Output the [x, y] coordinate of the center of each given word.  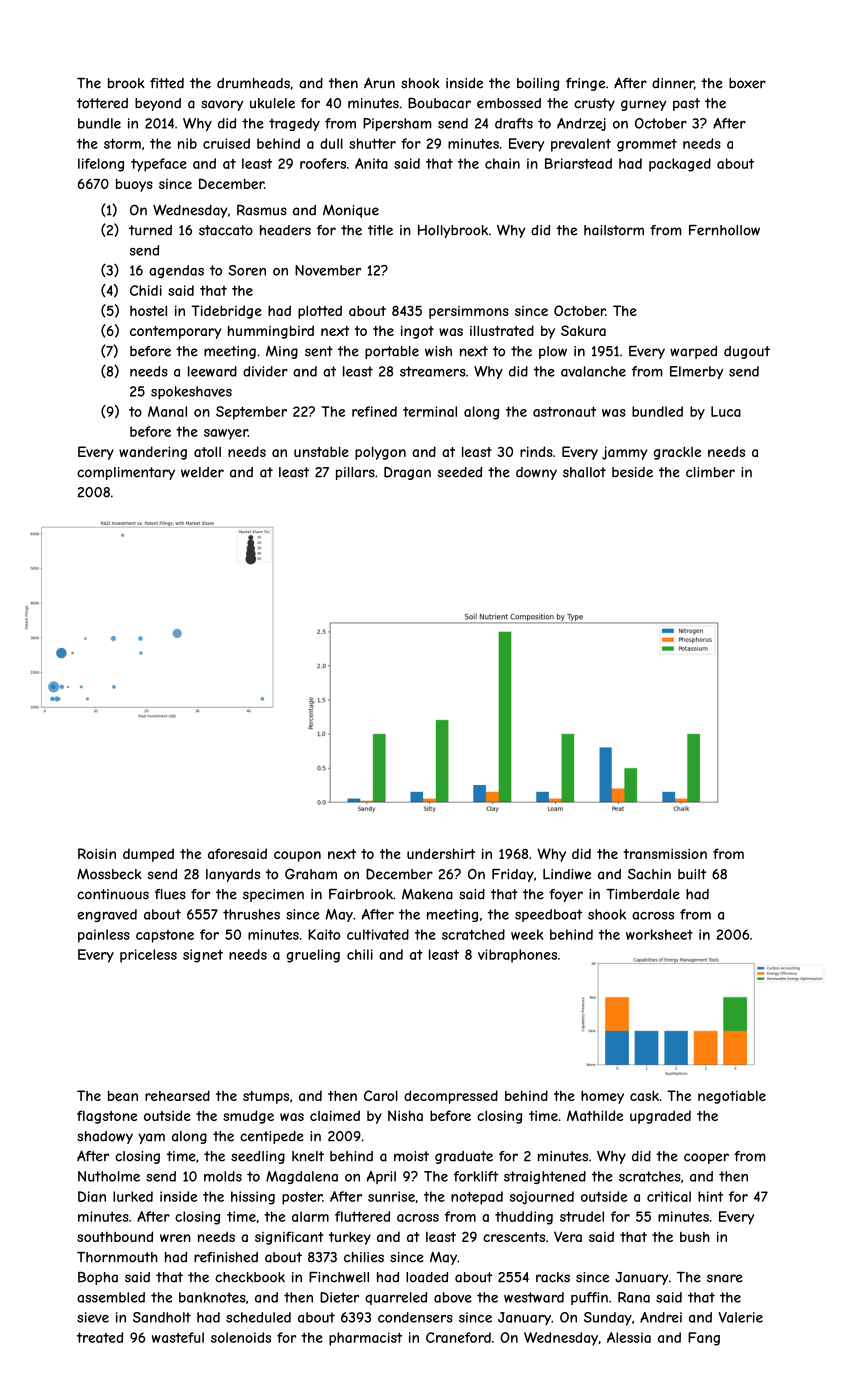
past [686, 104]
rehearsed [177, 1095]
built [692, 874]
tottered [102, 103]
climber [710, 472]
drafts [514, 123]
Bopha [98, 1278]
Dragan [407, 473]
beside [632, 472]
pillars [355, 473]
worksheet [659, 934]
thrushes [251, 914]
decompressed [451, 1097]
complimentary [126, 473]
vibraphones [517, 956]
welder [202, 472]
